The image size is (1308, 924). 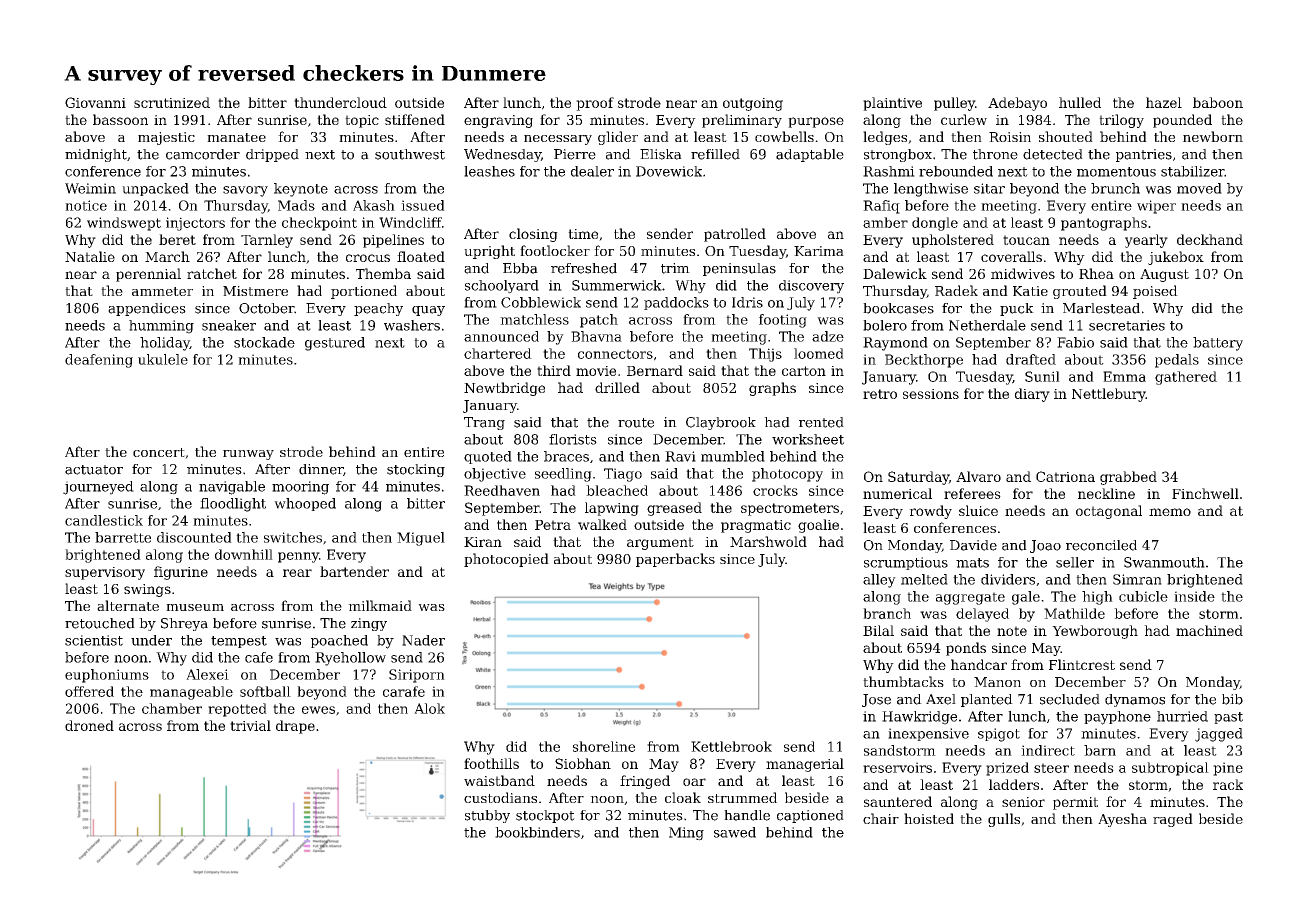 What do you see at coordinates (488, 457) in the screenshot?
I see `quoted` at bounding box center [488, 457].
